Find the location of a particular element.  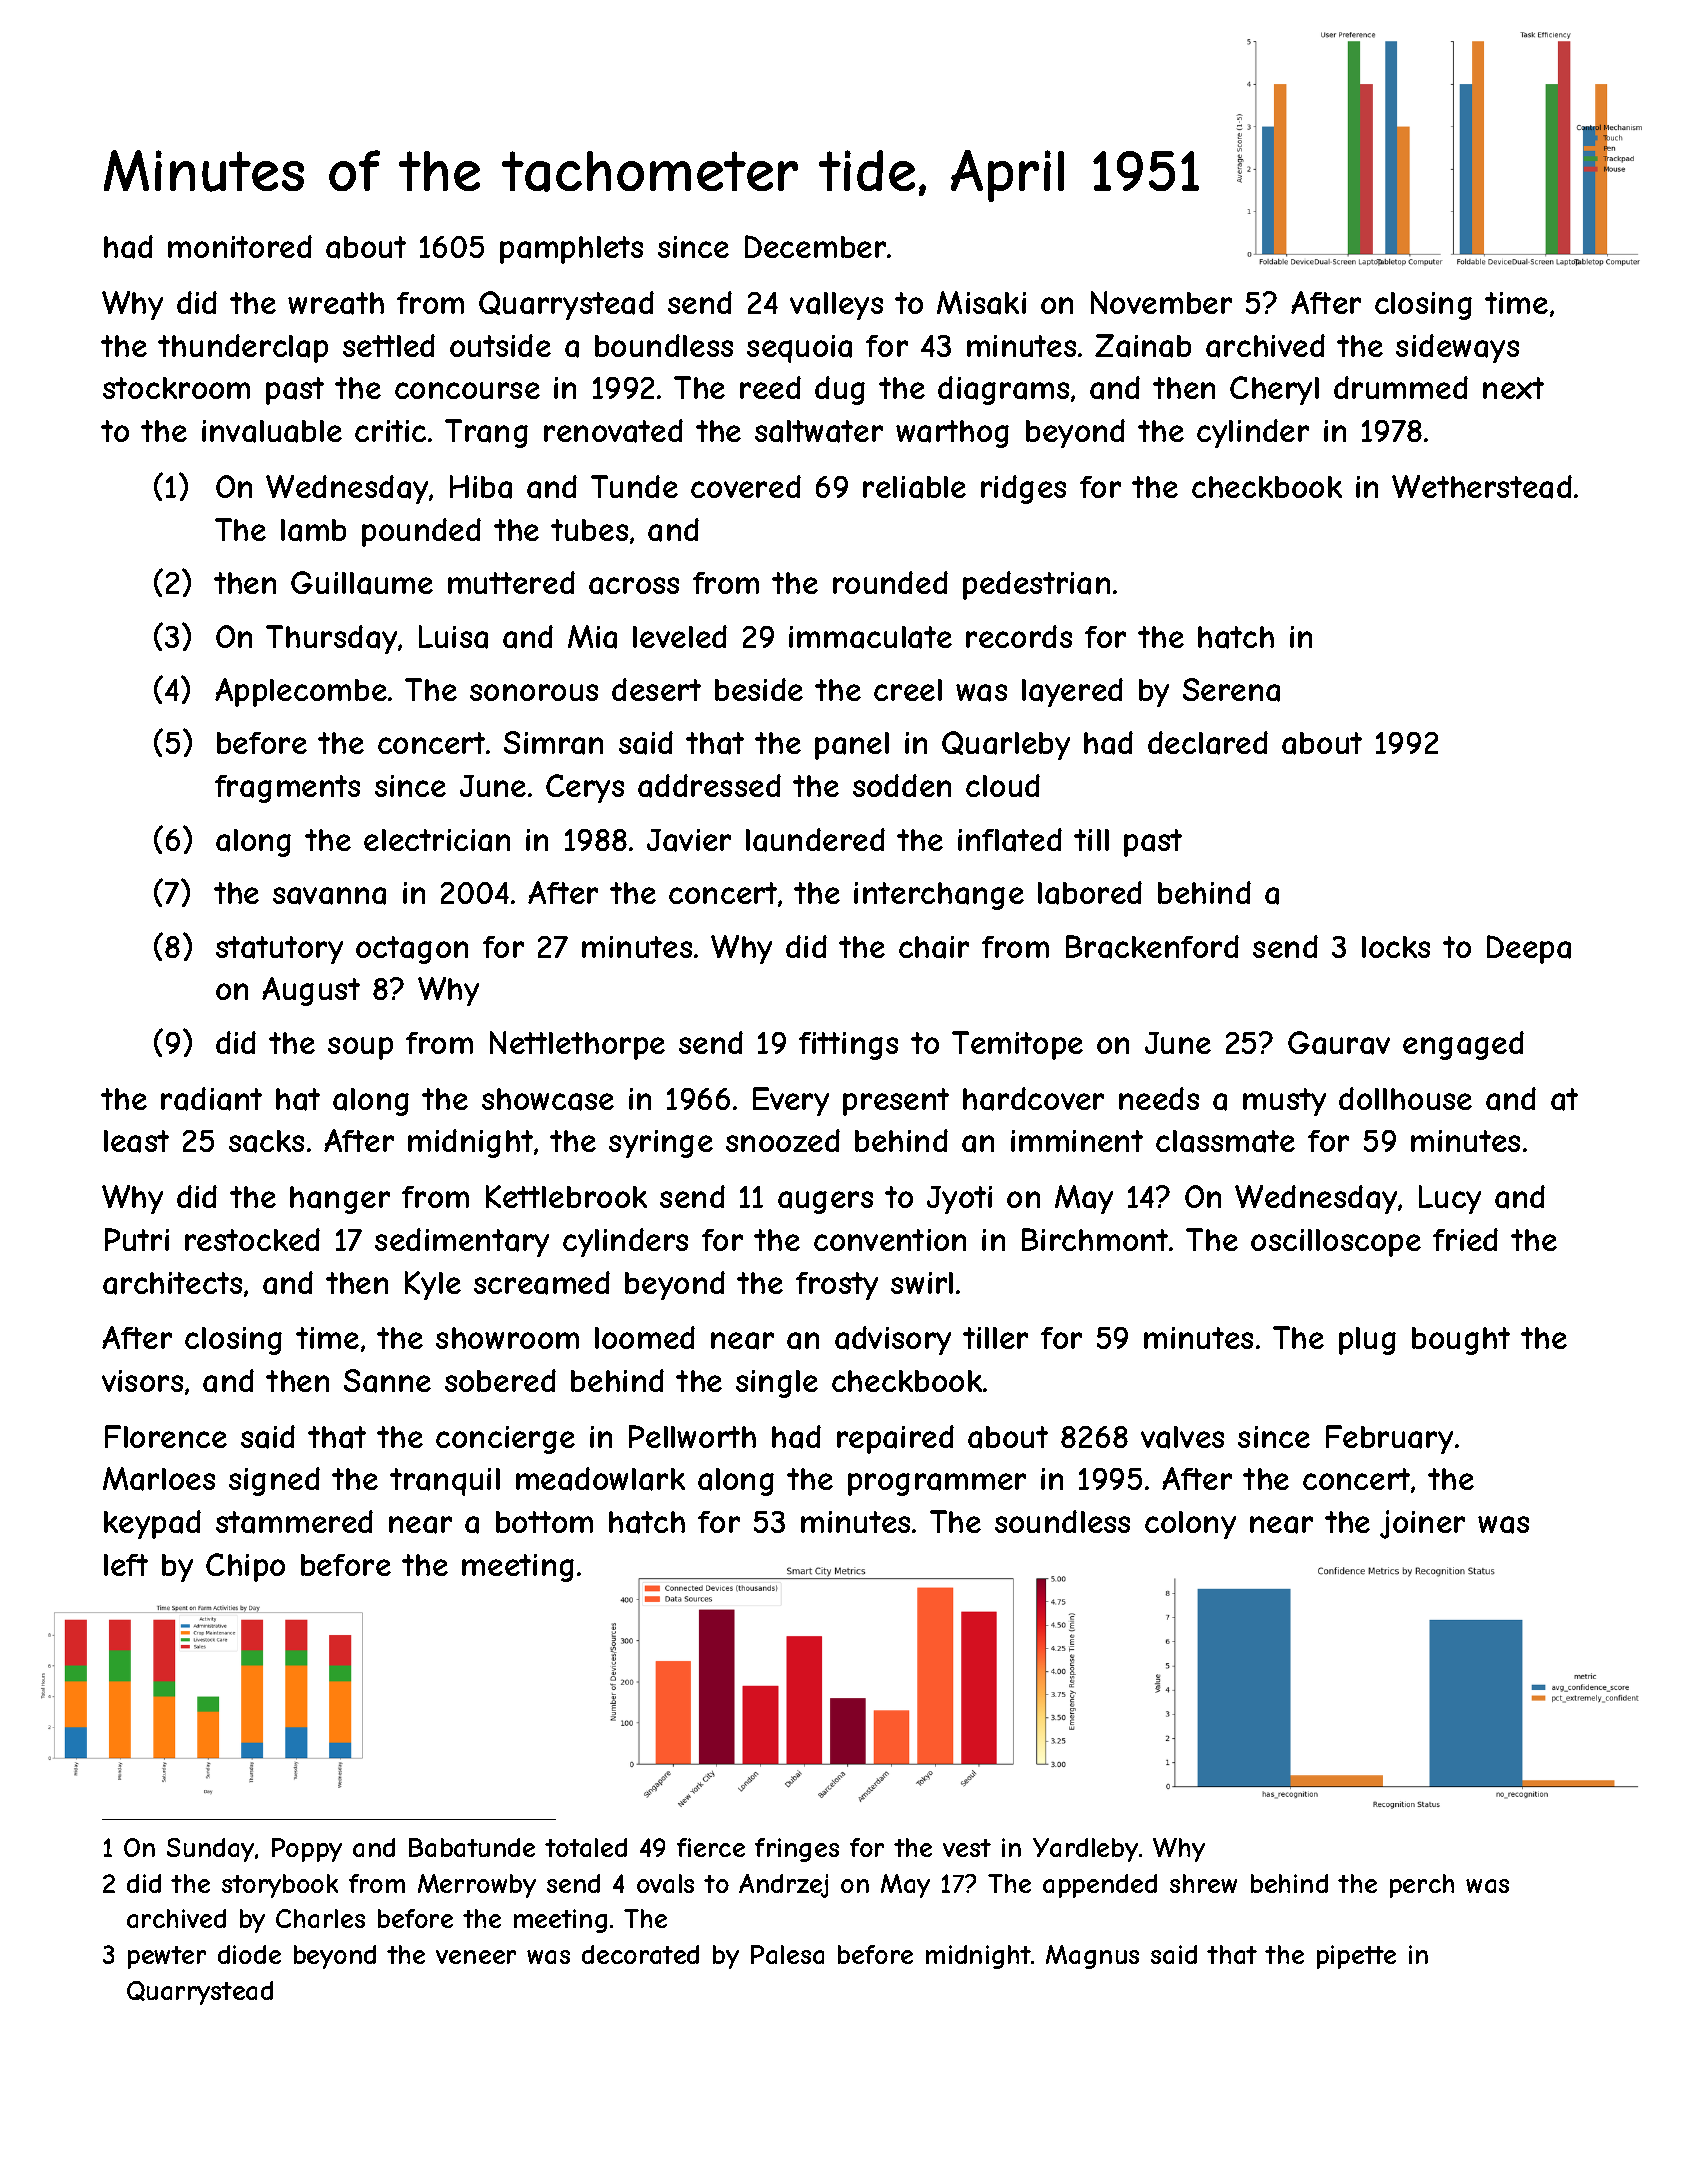

octagon is located at coordinates (412, 950).
